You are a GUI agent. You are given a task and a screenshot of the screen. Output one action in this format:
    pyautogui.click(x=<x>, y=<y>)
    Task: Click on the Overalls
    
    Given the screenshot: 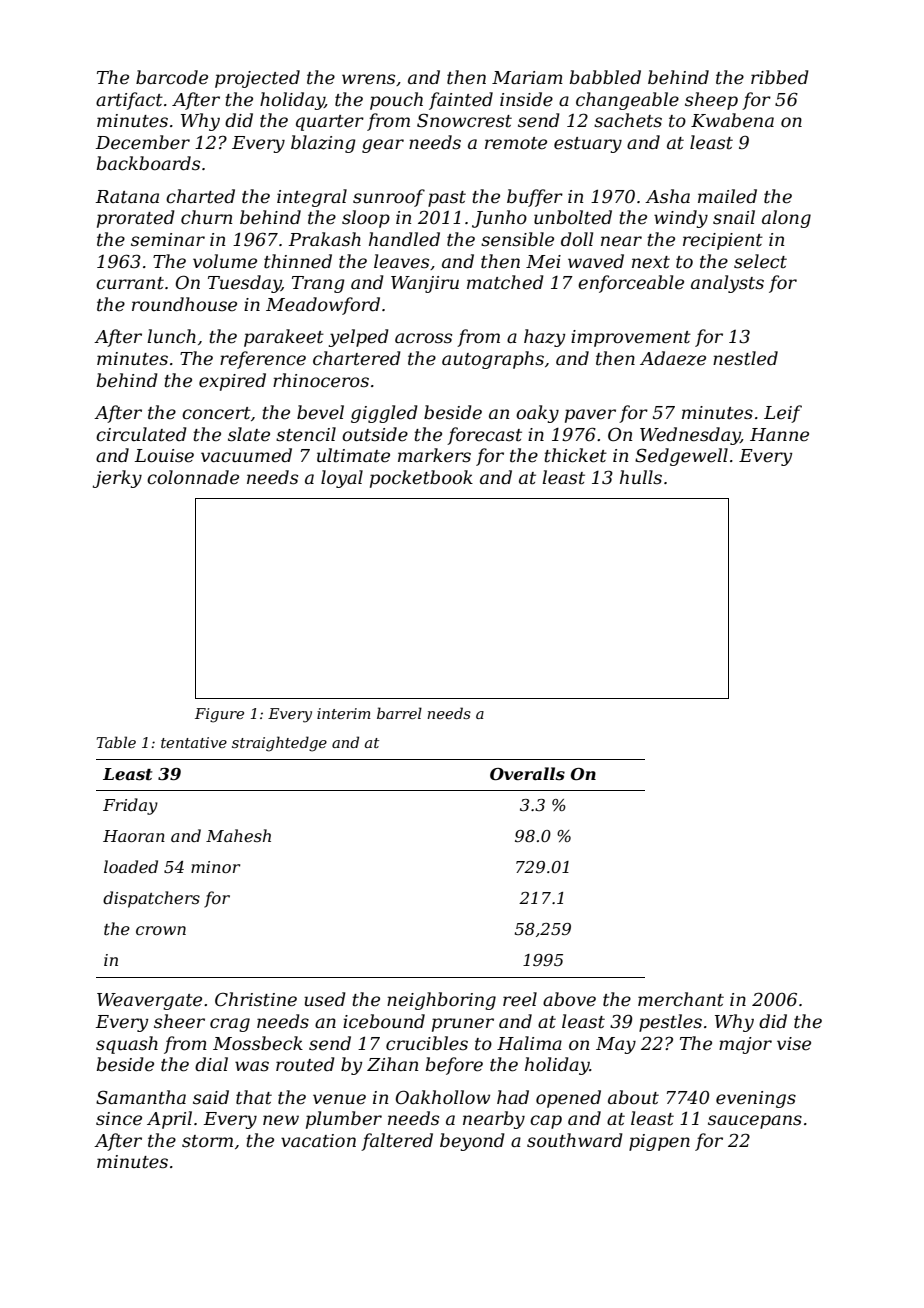 What is the action you would take?
    pyautogui.click(x=527, y=773)
